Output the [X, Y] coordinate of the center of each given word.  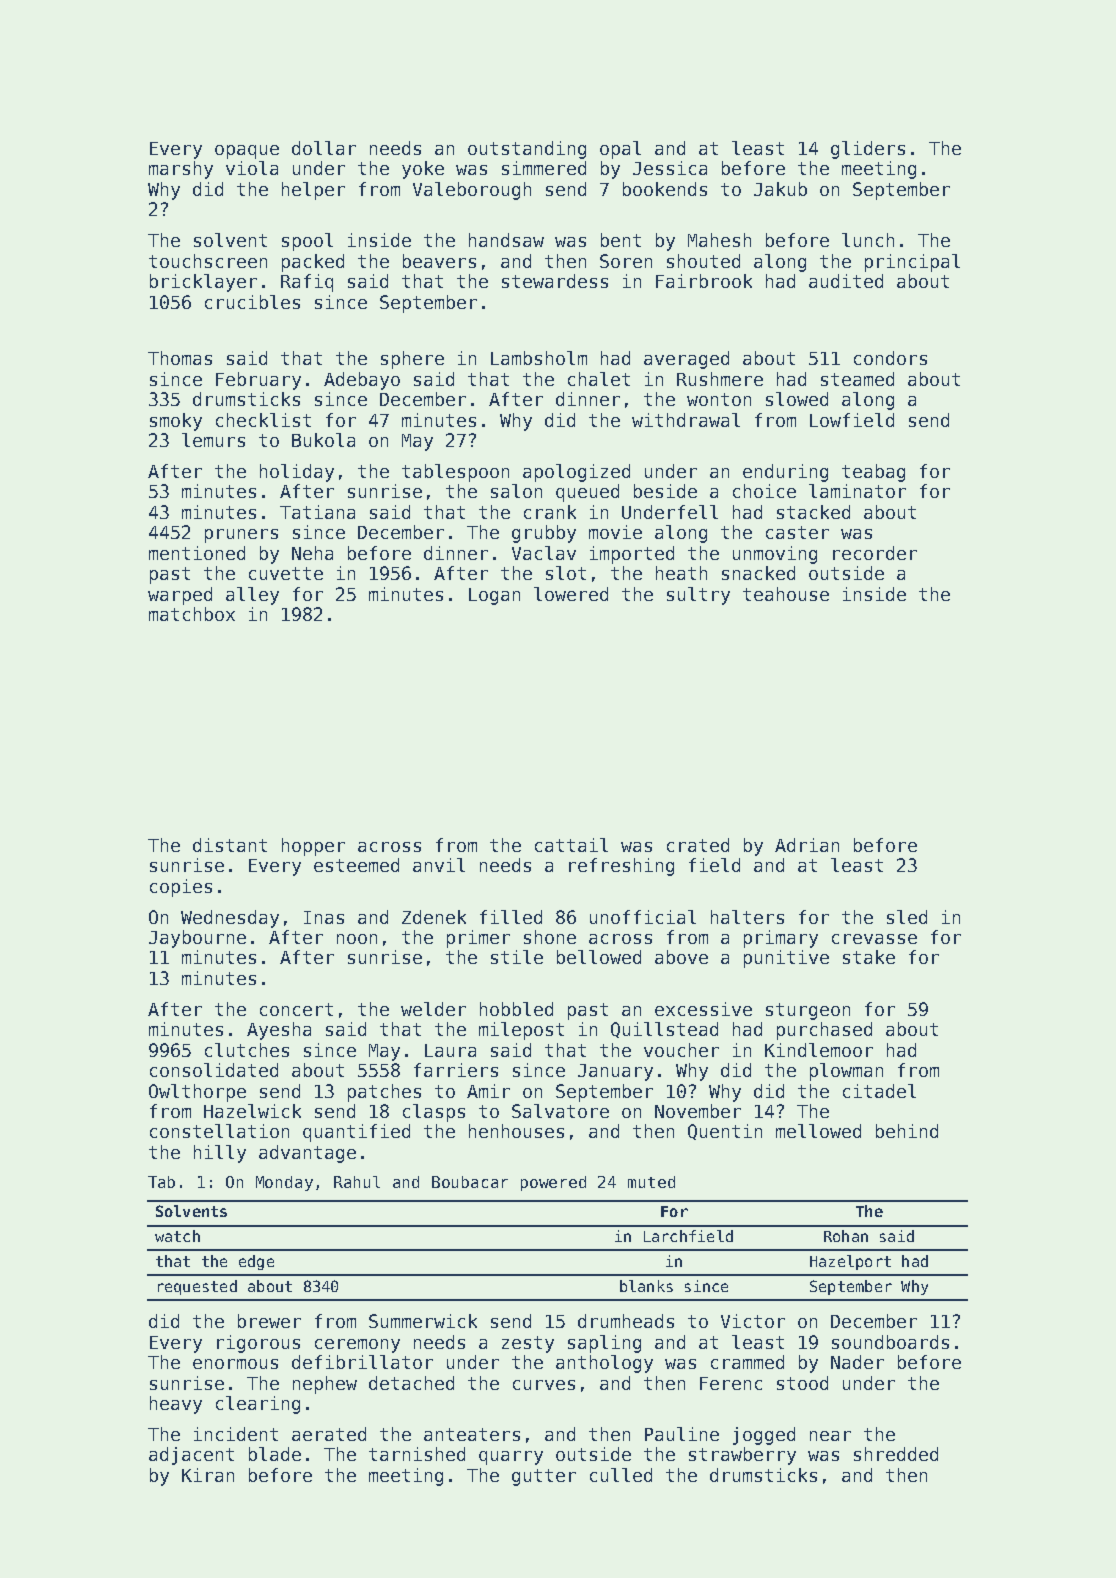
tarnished [417, 1454]
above [681, 957]
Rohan [846, 1236]
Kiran [208, 1475]
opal [620, 150]
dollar [324, 148]
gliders [868, 150]
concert [296, 1009]
